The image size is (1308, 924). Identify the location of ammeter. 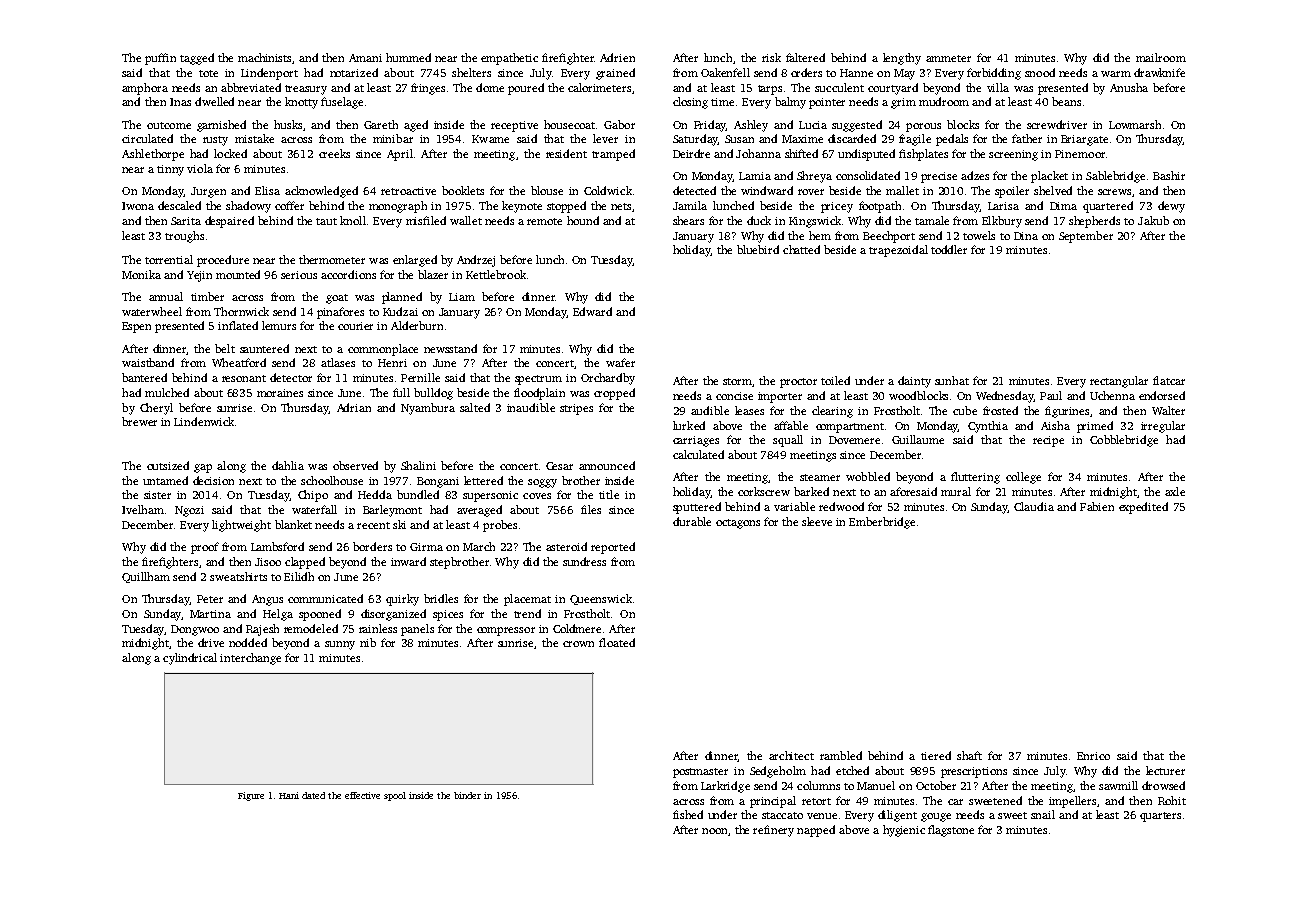
(948, 58).
